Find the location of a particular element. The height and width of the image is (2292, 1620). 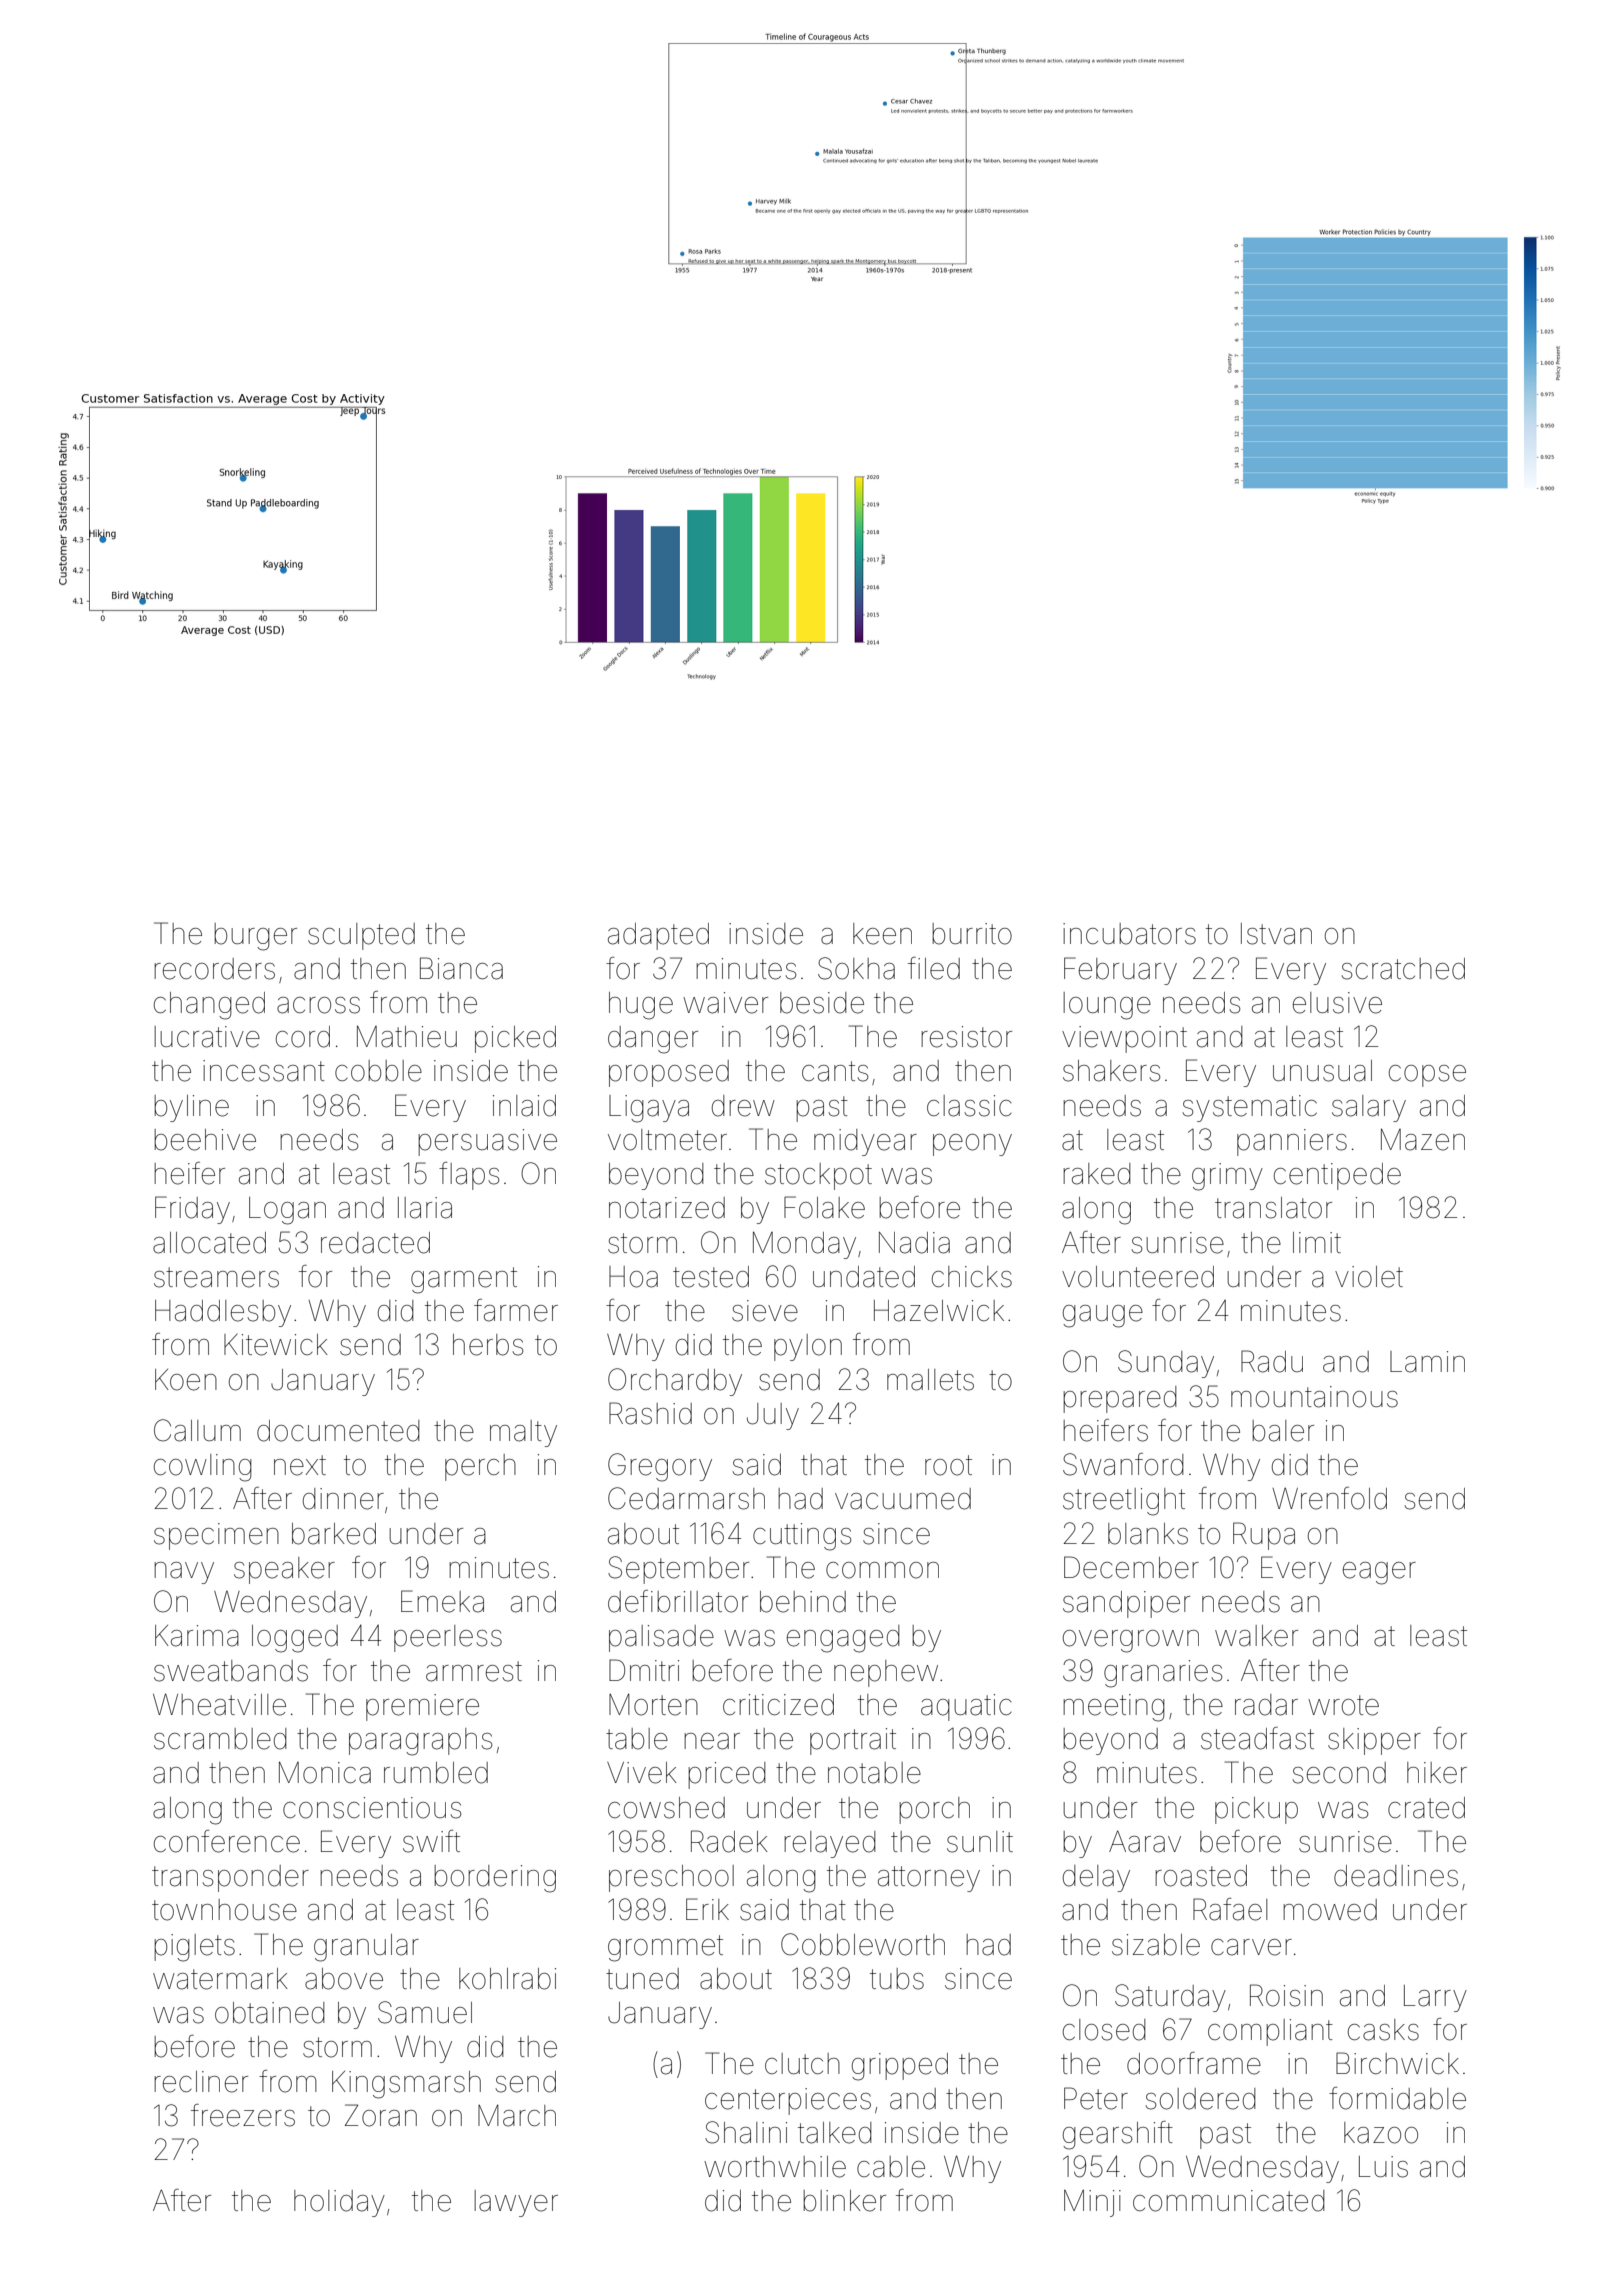

Istvan is located at coordinates (1276, 934).
